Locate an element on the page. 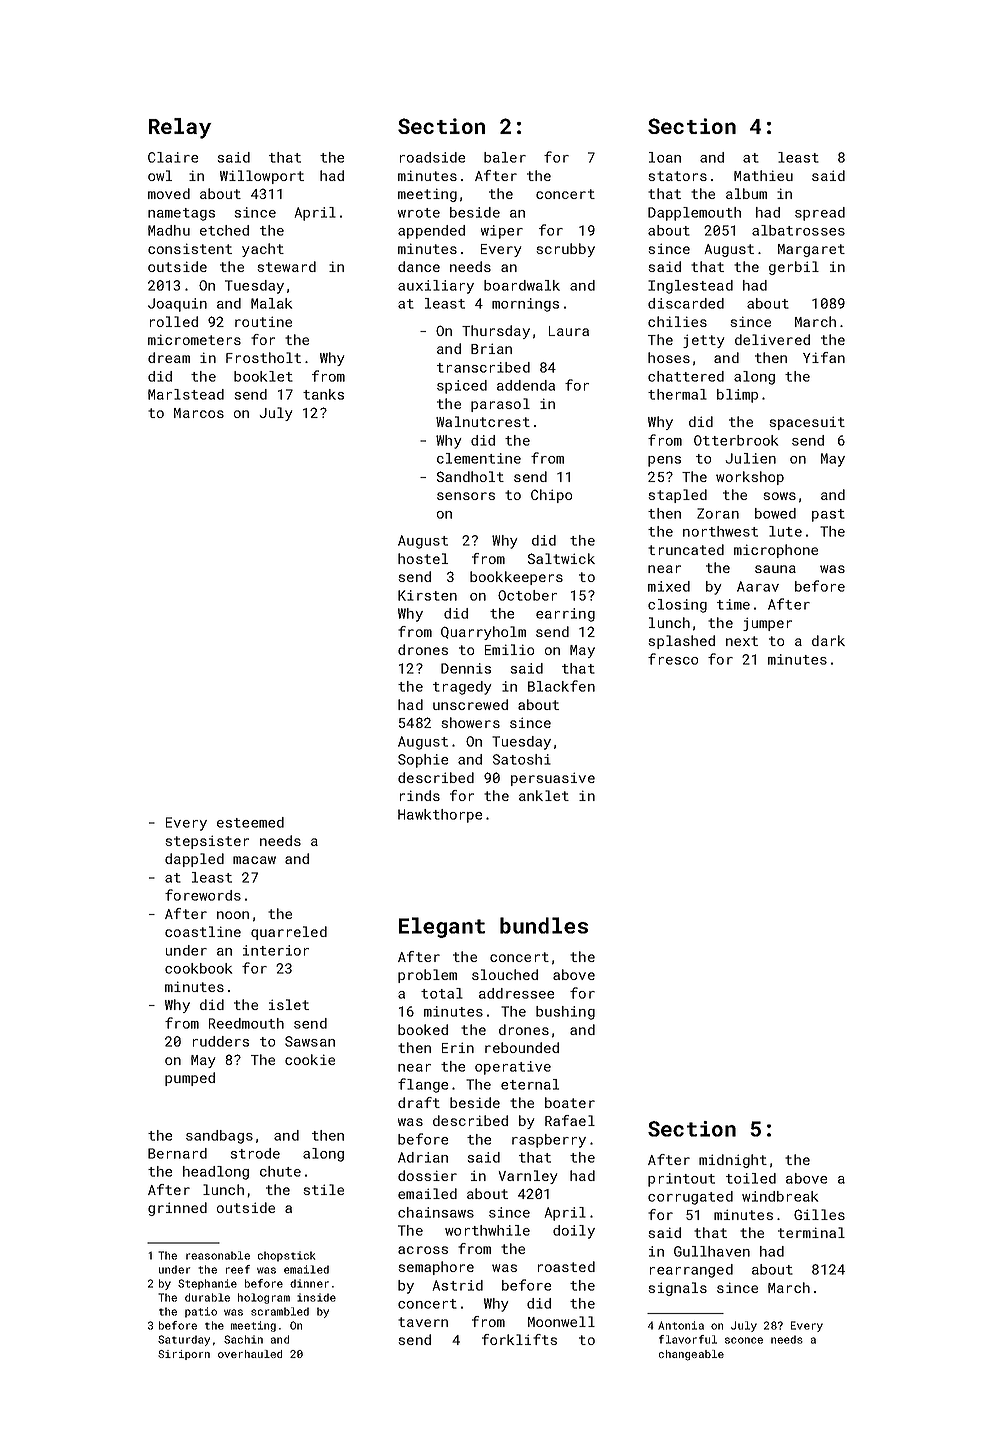  Reedmouth is located at coordinates (246, 1023).
